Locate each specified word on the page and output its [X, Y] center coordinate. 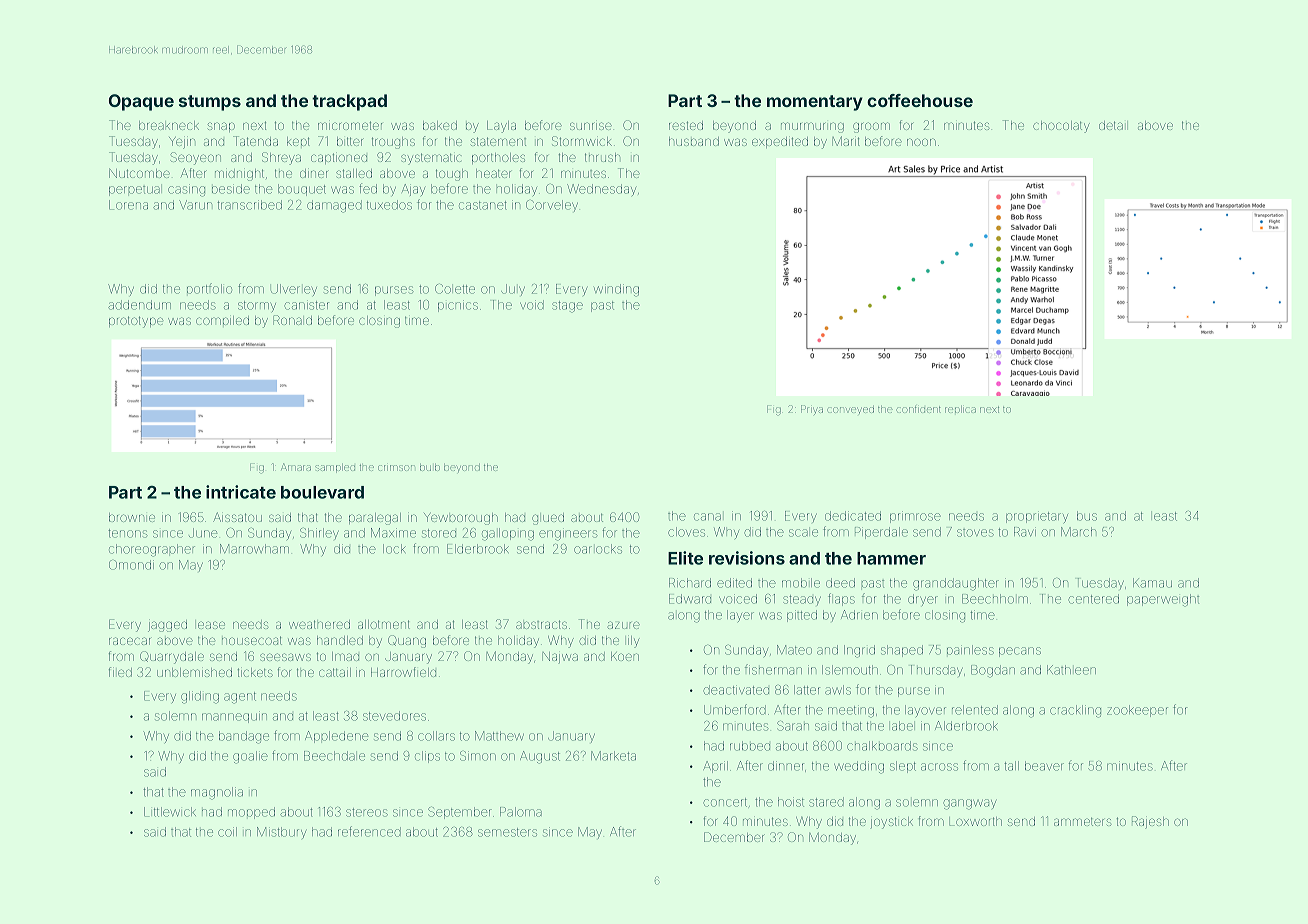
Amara [296, 467]
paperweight [1163, 600]
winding [616, 290]
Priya [812, 410]
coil [227, 832]
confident [919, 410]
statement [498, 141]
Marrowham [254, 549]
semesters [507, 832]
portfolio [209, 288]
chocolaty [1061, 127]
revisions [747, 558]
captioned [339, 158]
